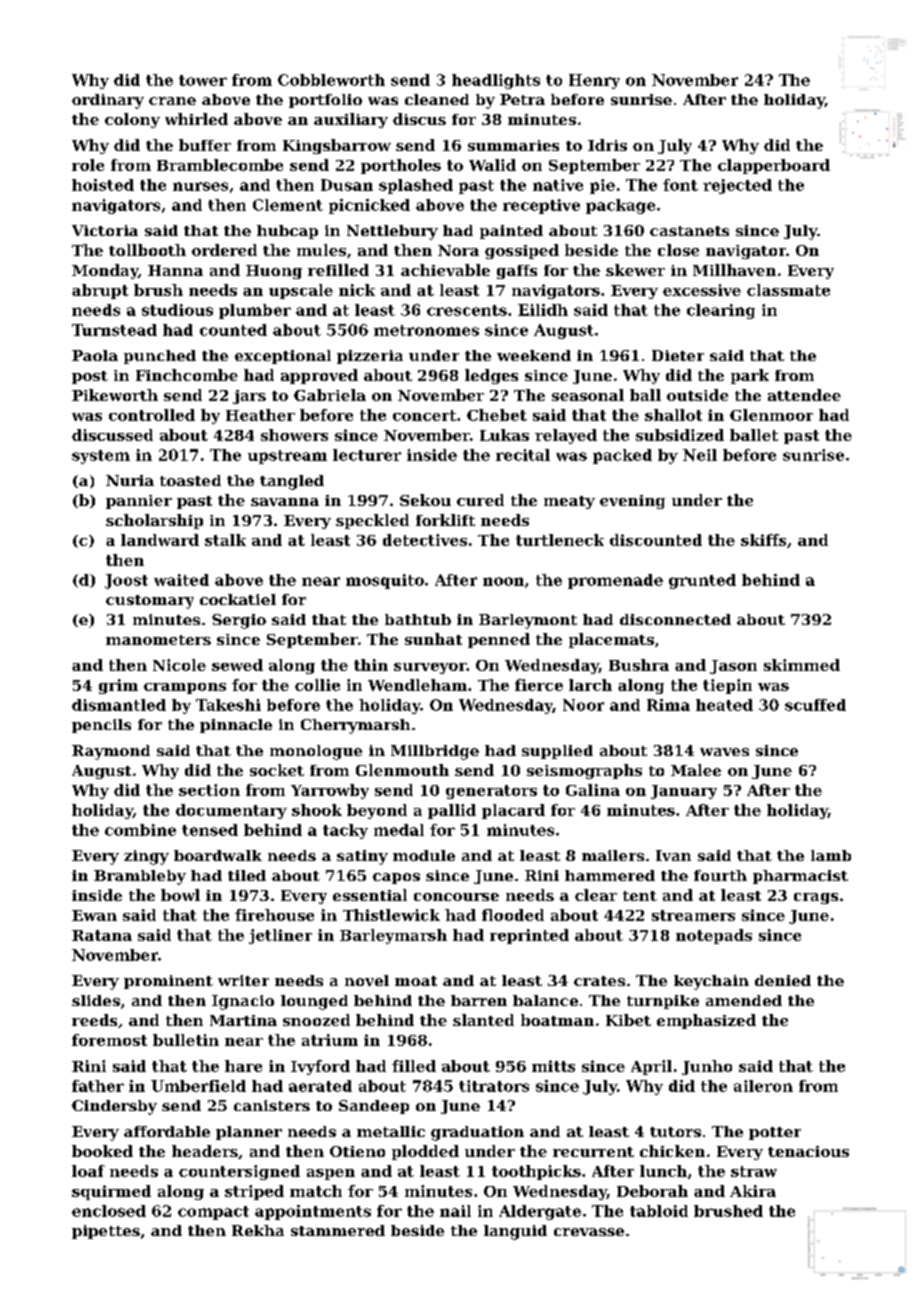 Image resolution: width=924 pixels, height=1308 pixels. Describe the element at coordinates (594, 81) in the screenshot. I see `Henry` at that location.
